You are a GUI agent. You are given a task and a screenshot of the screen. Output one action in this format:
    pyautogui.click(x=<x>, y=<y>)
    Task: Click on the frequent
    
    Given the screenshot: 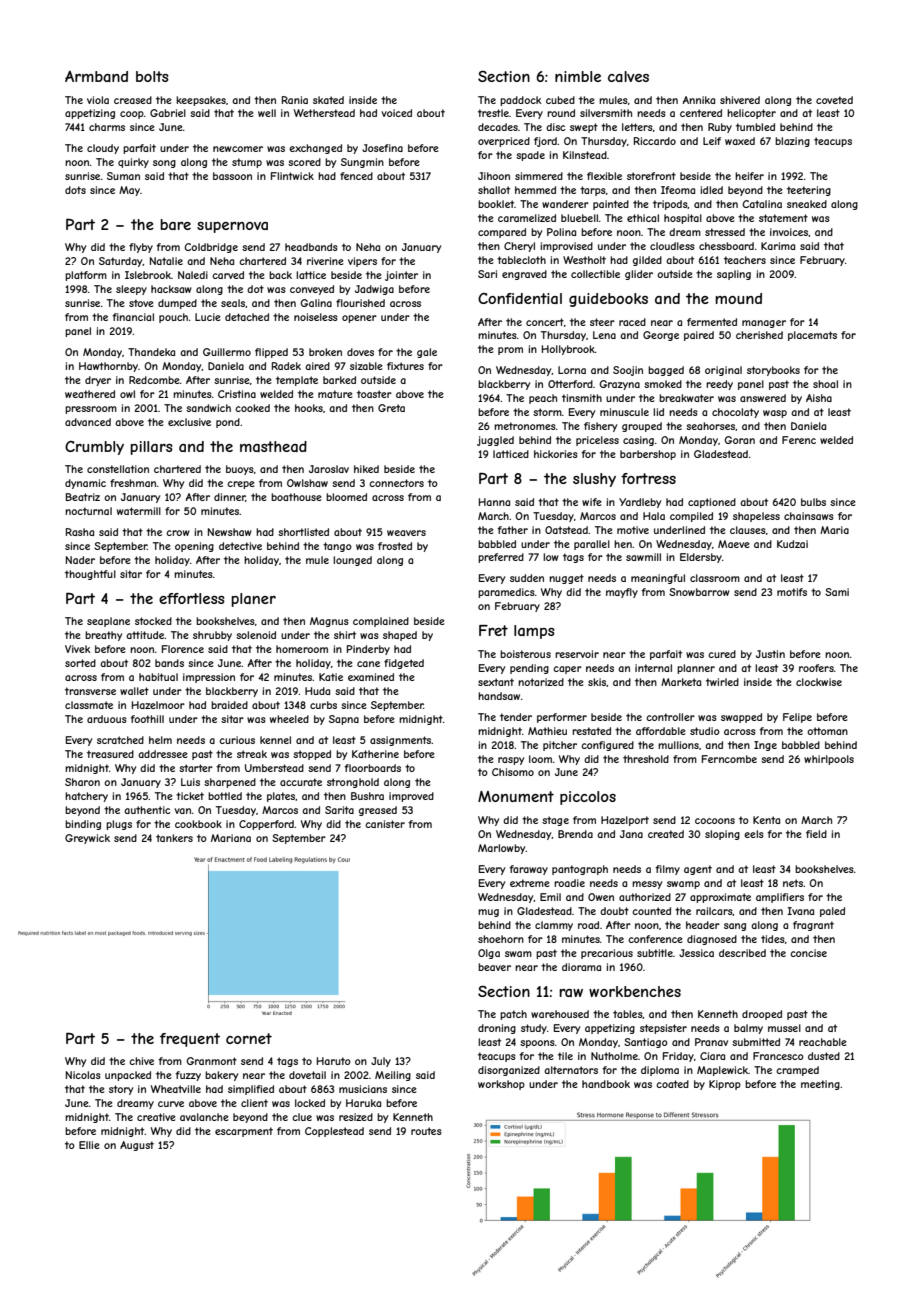 What is the action you would take?
    pyautogui.click(x=190, y=1040)
